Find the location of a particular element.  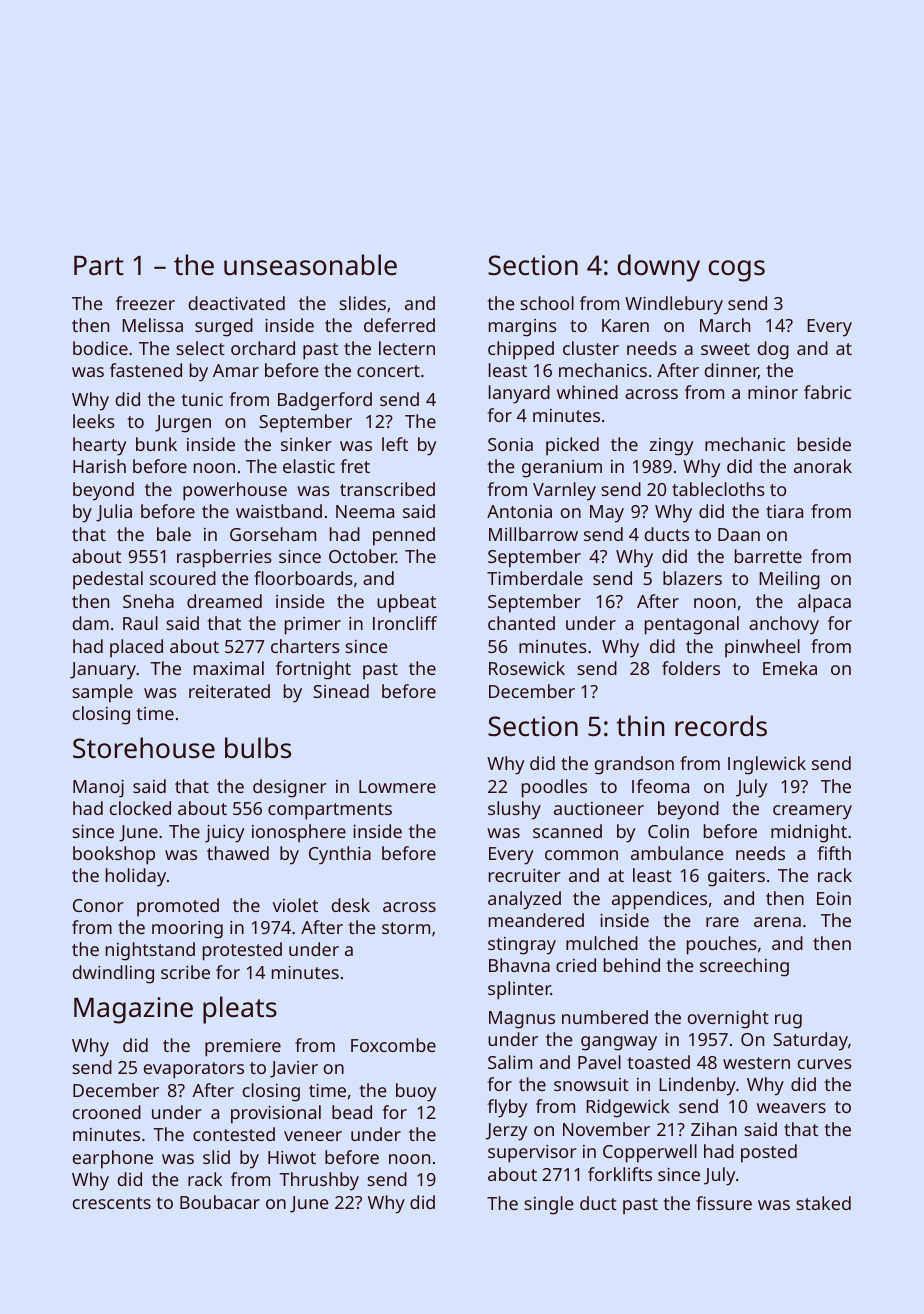

crescents is located at coordinates (112, 1203).
